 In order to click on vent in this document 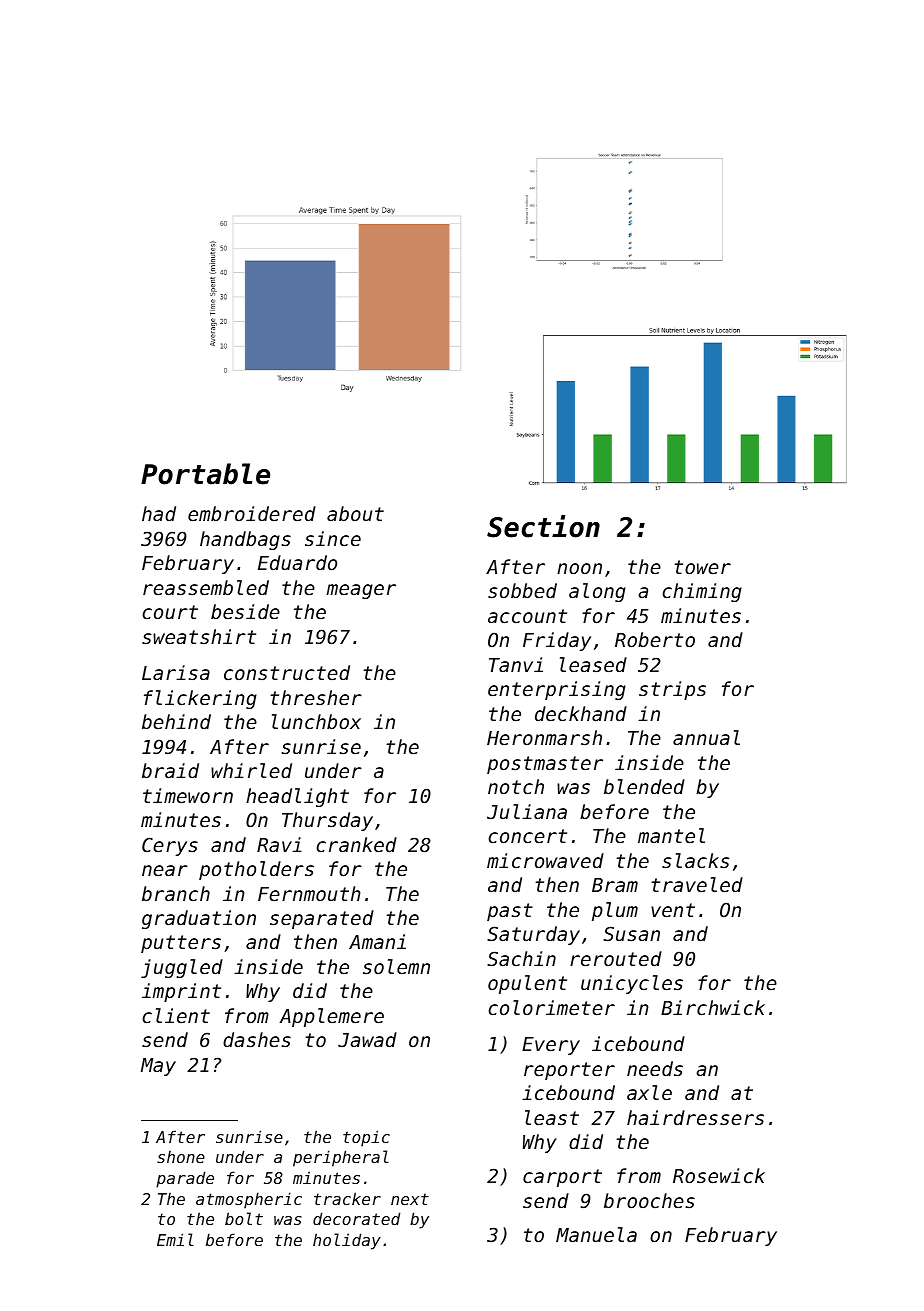, I will do `click(673, 910)`.
